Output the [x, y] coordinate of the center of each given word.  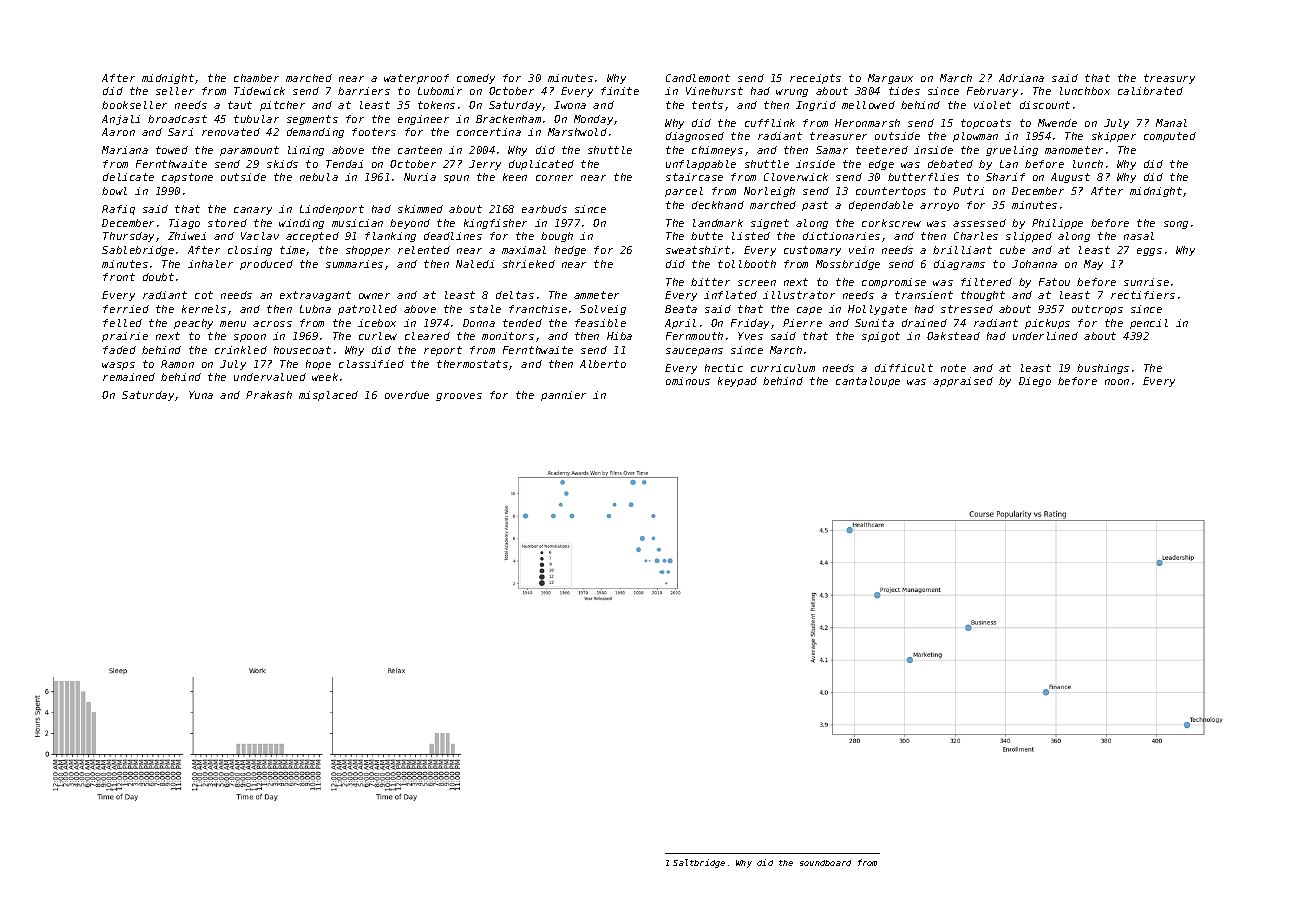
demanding [315, 133]
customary [812, 251]
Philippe [1057, 224]
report [443, 351]
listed [751, 236]
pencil [1149, 324]
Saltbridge [699, 863]
